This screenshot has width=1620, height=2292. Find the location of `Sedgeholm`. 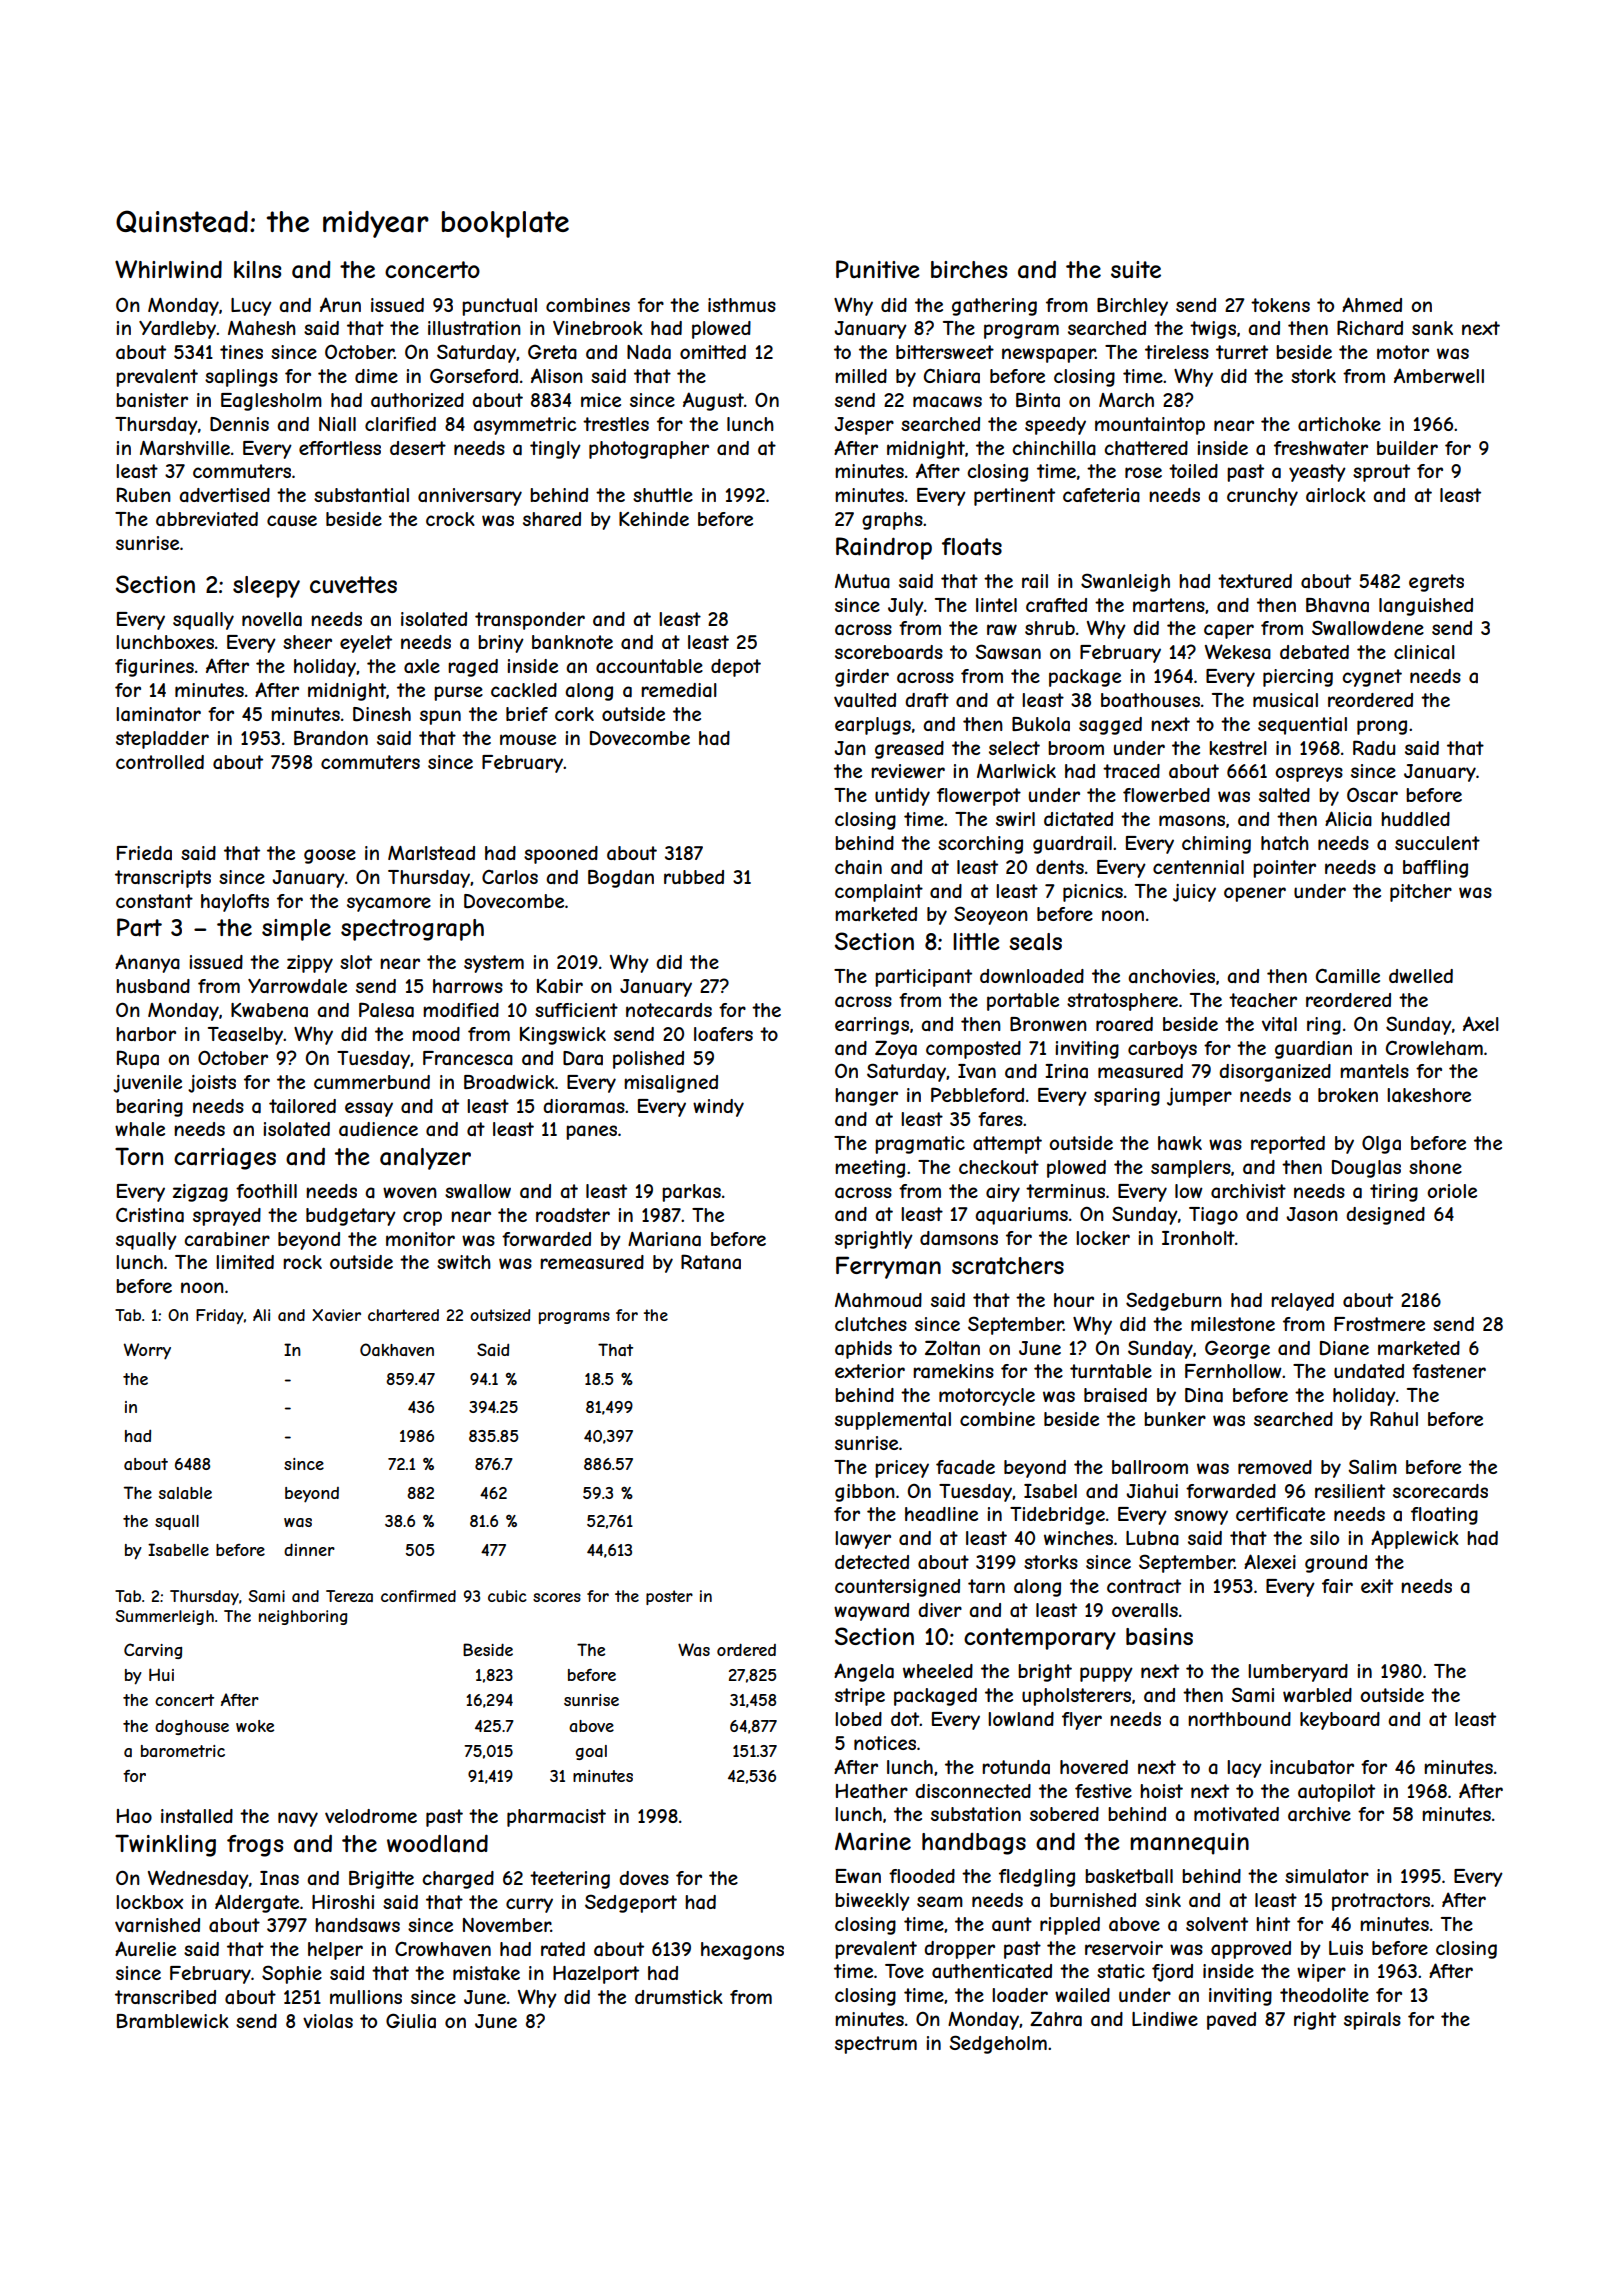

Sedgeholm is located at coordinates (998, 2044).
